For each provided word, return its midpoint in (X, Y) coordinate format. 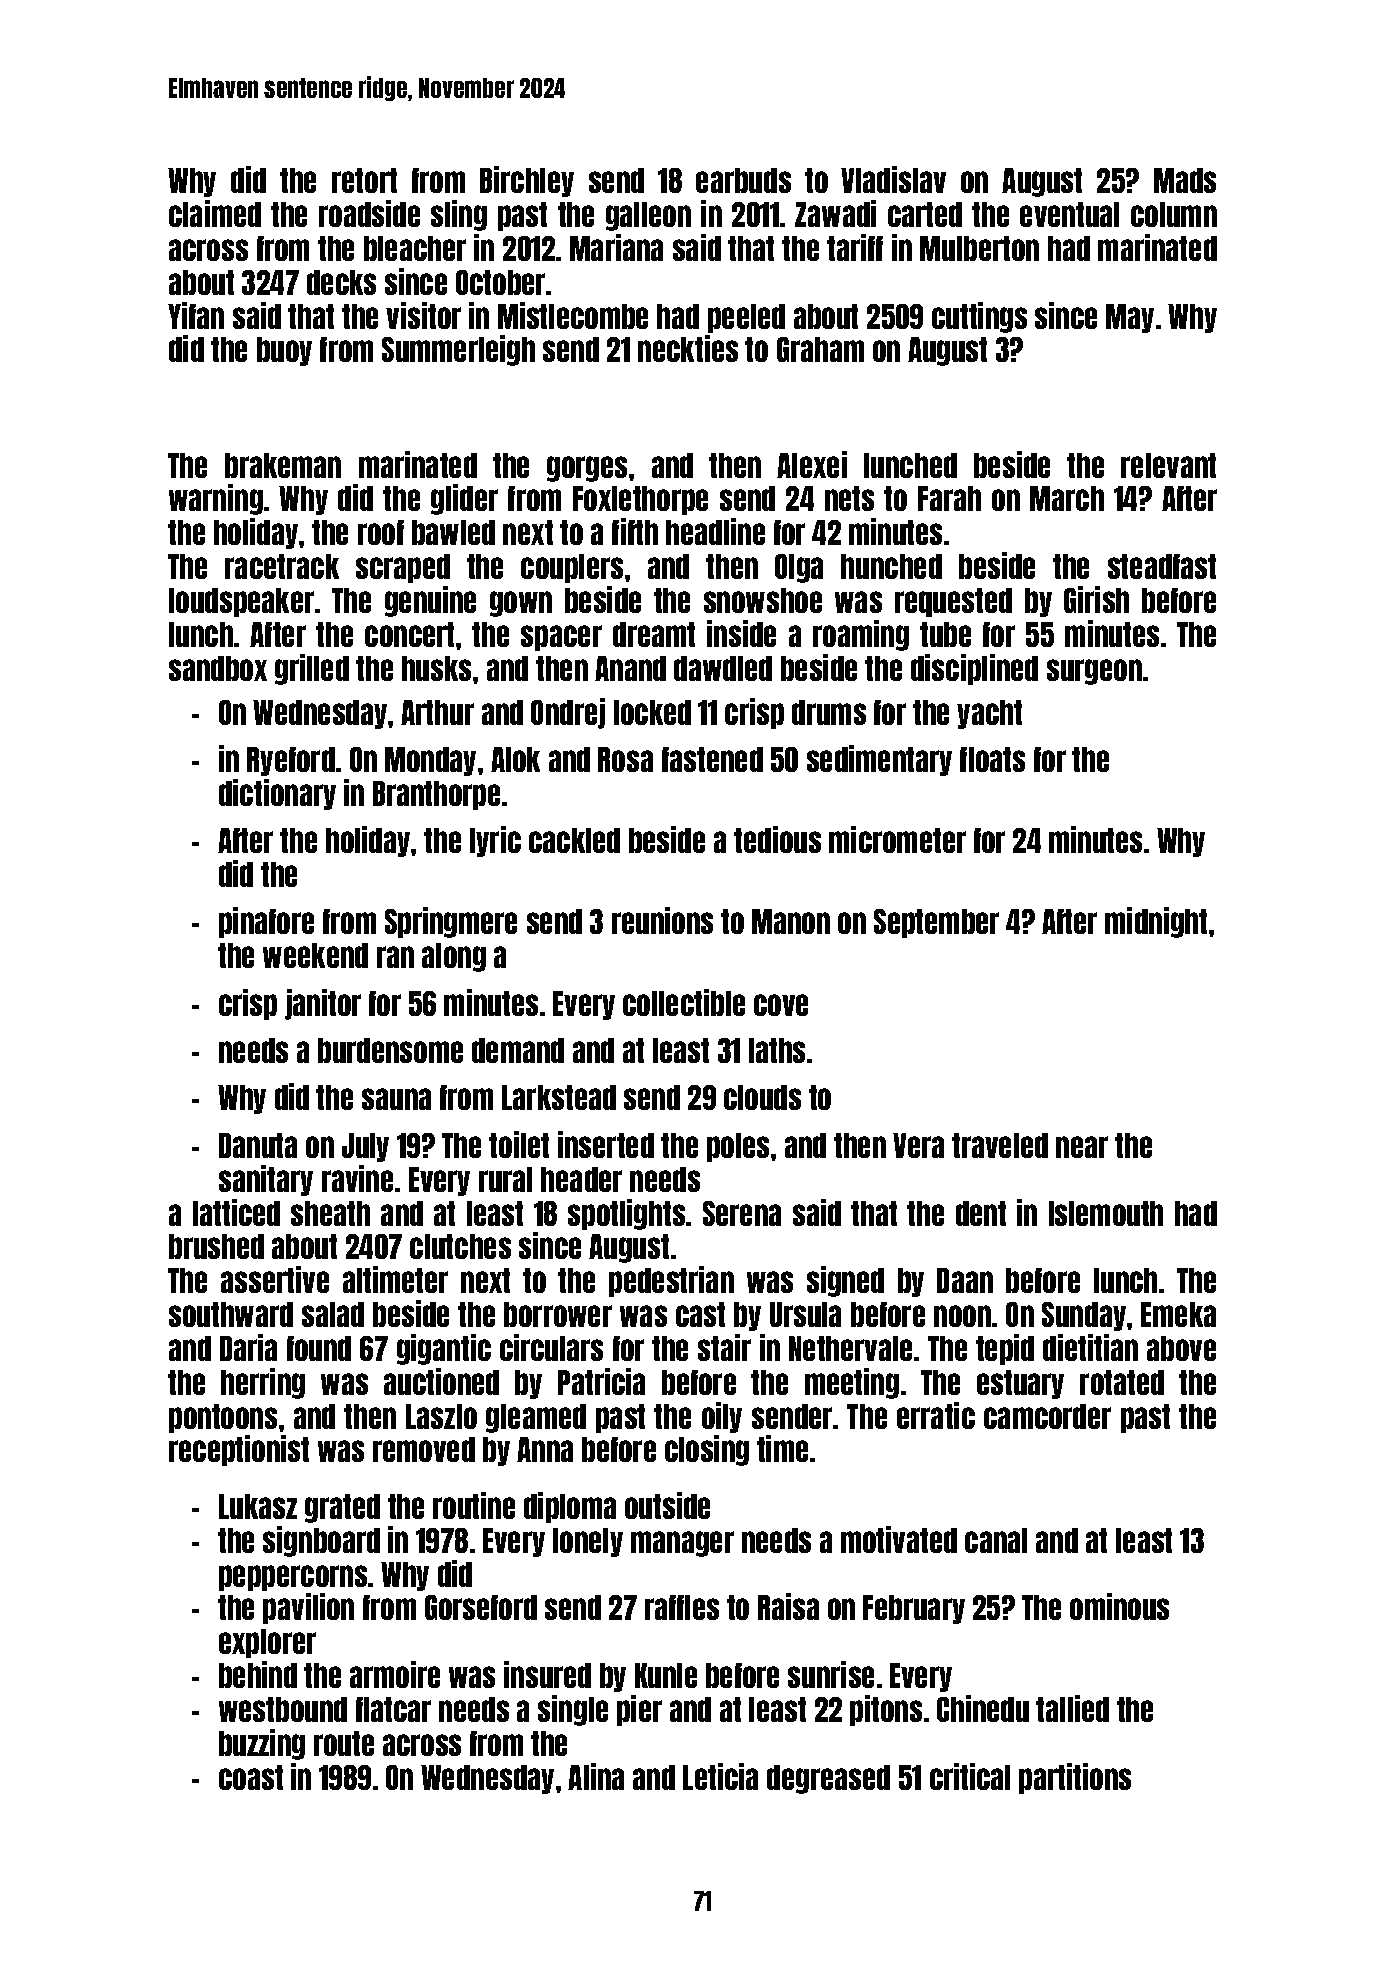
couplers (572, 568)
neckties (688, 348)
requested (953, 602)
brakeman (283, 465)
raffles (682, 1607)
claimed (215, 213)
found (319, 1348)
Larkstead (559, 1097)
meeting (852, 1383)
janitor (323, 1004)
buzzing (262, 1744)
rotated (1122, 1382)
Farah (949, 498)
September (936, 923)
